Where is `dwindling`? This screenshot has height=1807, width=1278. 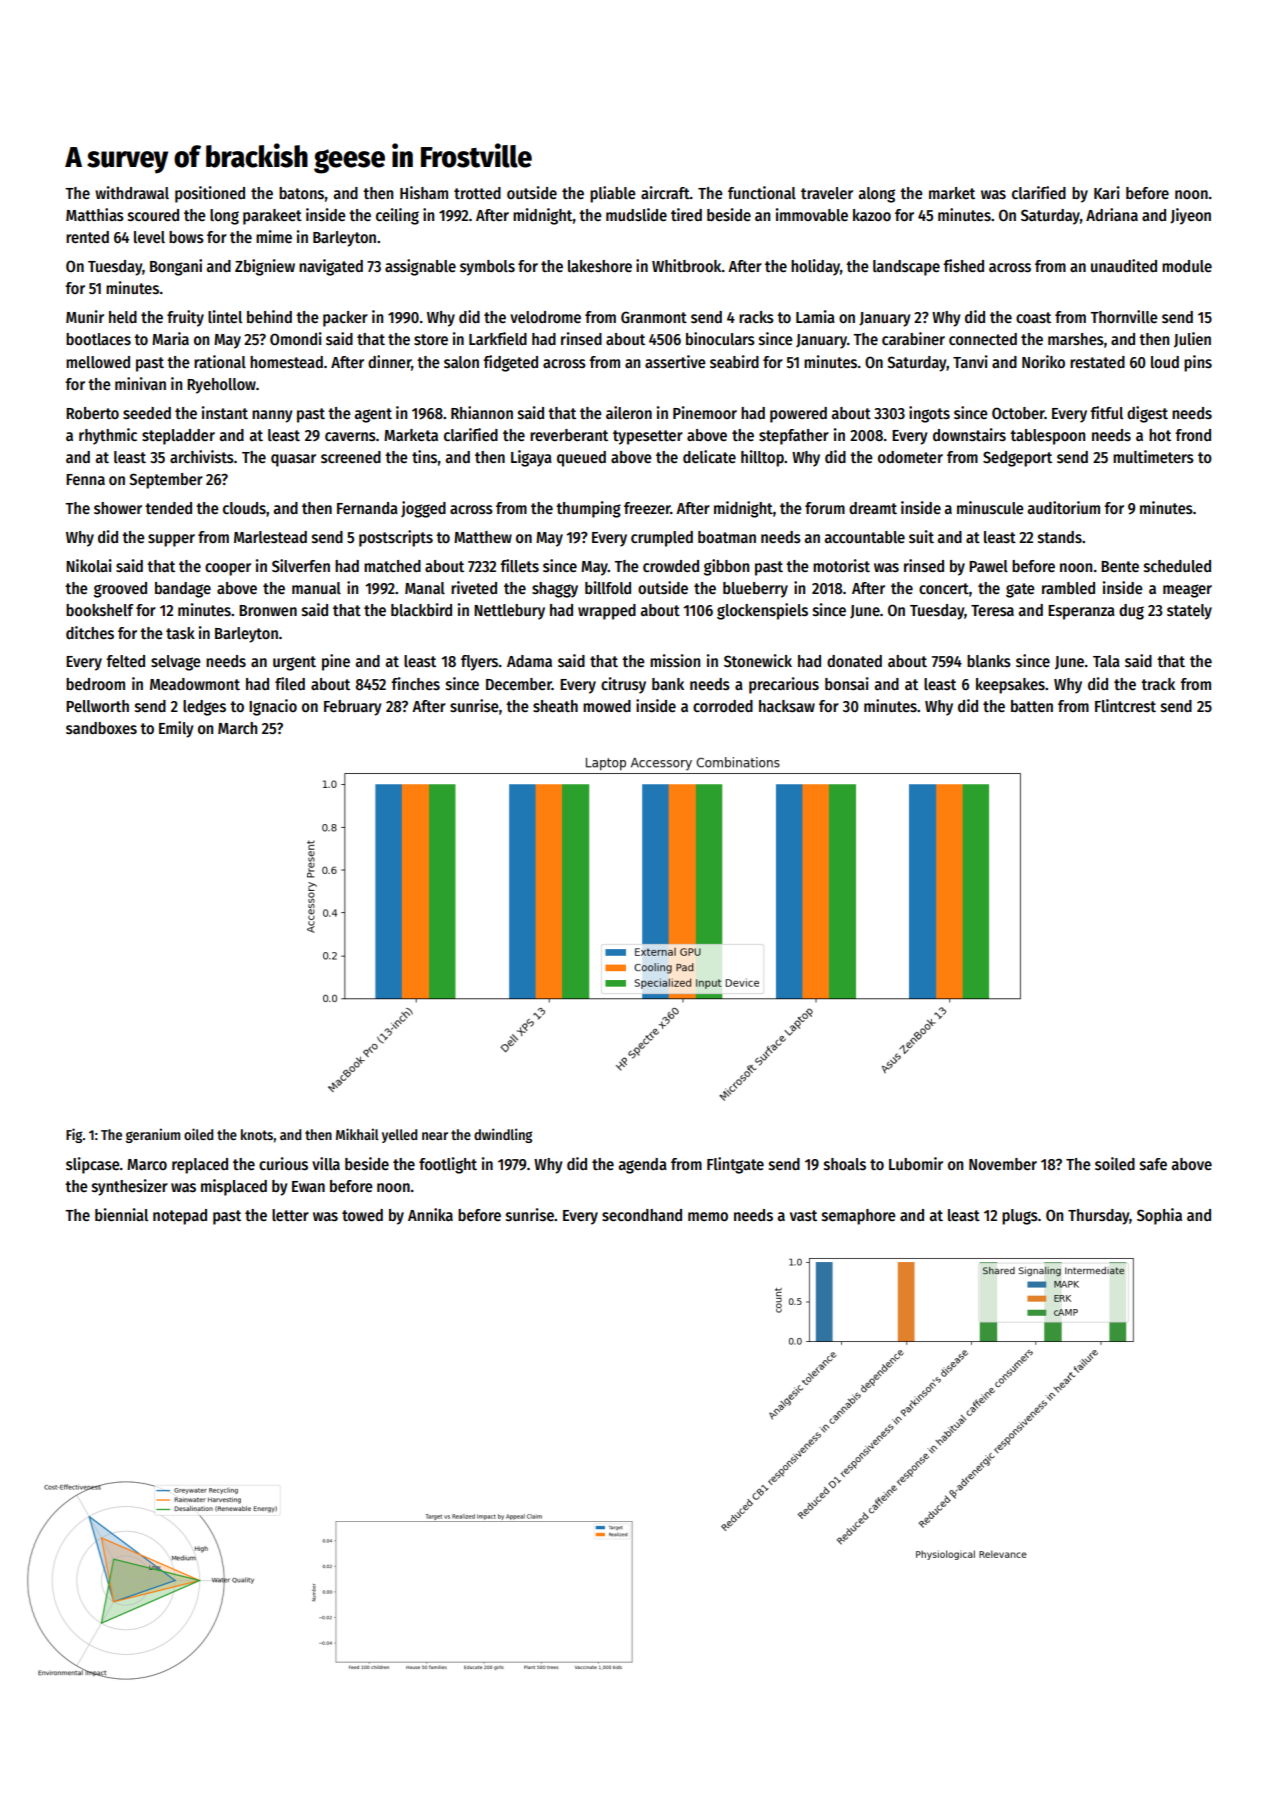 dwindling is located at coordinates (503, 1135).
